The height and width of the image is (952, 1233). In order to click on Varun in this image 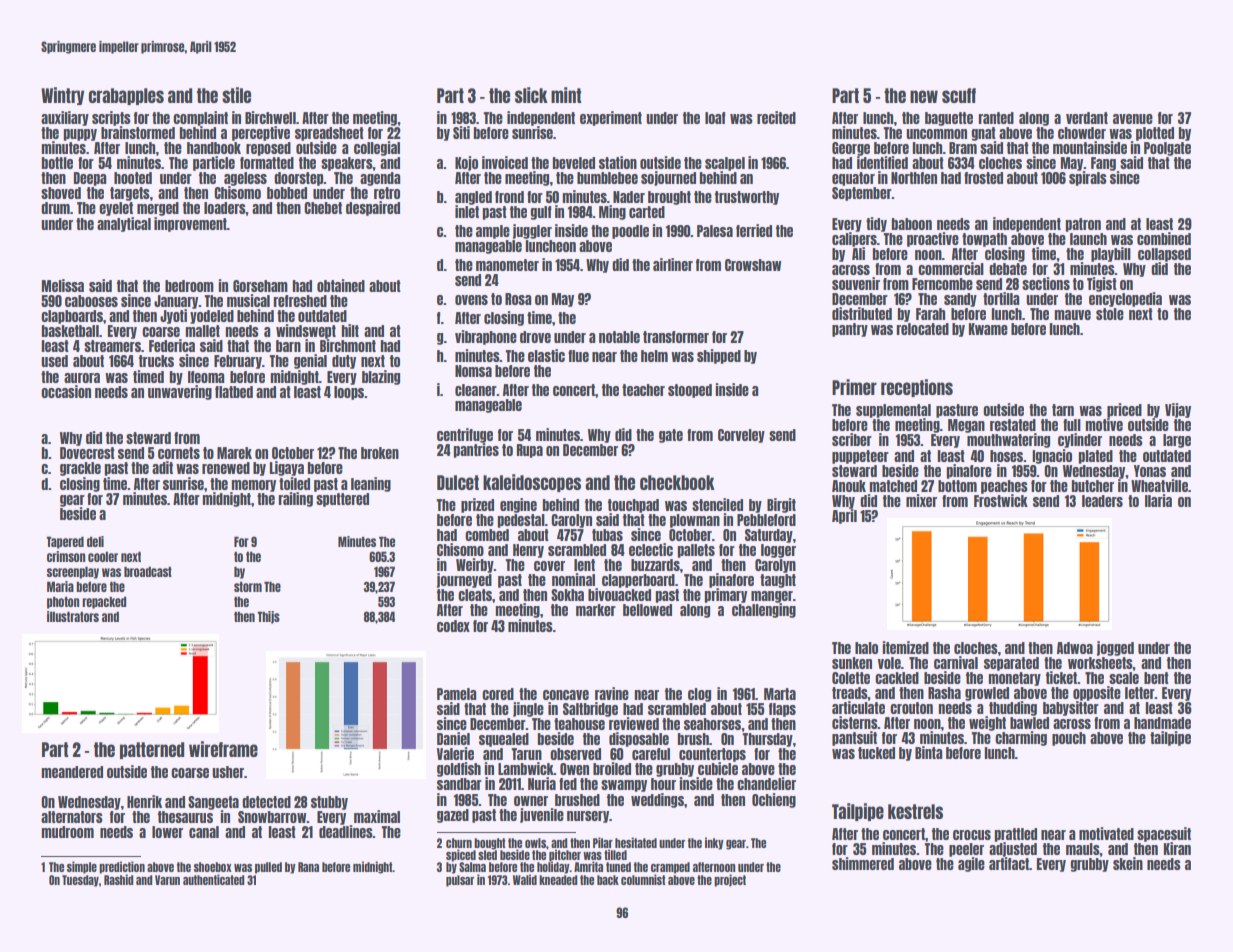, I will do `click(167, 880)`.
